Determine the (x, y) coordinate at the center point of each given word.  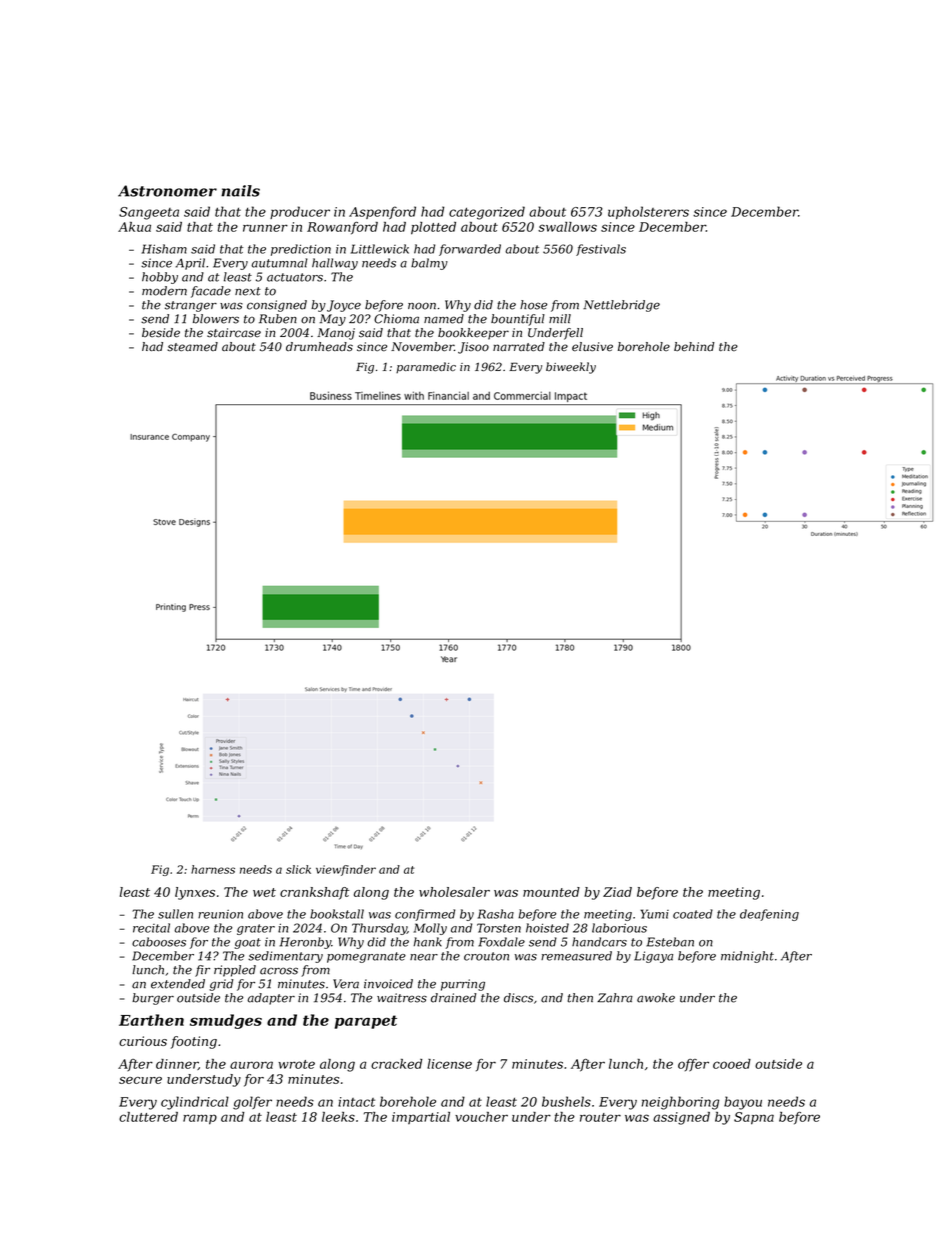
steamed (192, 347)
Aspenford (382, 212)
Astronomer (167, 191)
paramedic (426, 367)
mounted (551, 892)
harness (213, 869)
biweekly (571, 368)
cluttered (148, 1117)
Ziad (617, 892)
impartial (421, 1118)
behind (694, 347)
